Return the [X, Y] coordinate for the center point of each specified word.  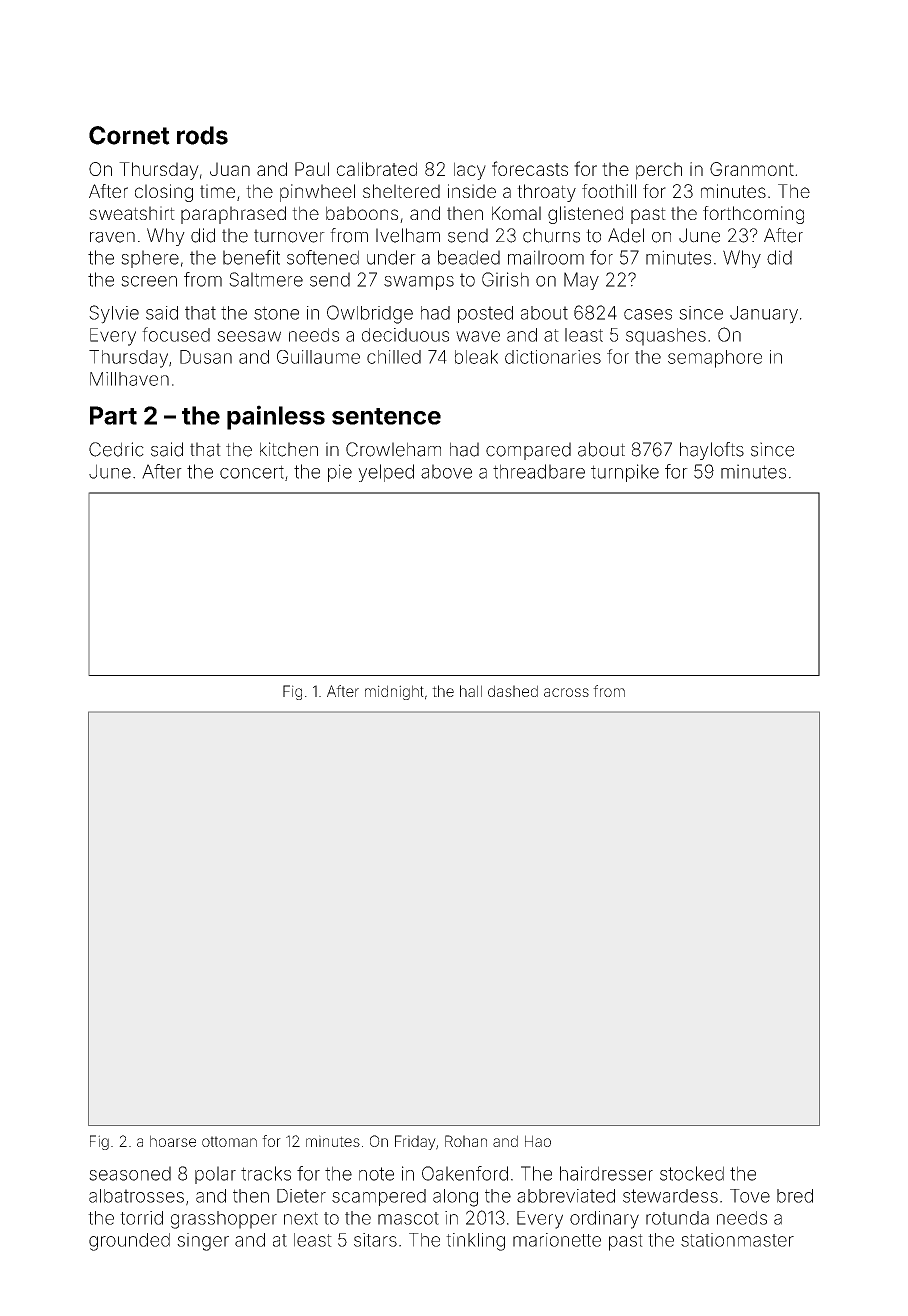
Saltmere [266, 279]
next [301, 1218]
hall [471, 691]
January [764, 315]
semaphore [715, 359]
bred [795, 1196]
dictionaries [553, 357]
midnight [394, 692]
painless [276, 417]
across [566, 692]
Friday [415, 1142]
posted [485, 314]
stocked [692, 1173]
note [376, 1174]
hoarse [173, 1141]
